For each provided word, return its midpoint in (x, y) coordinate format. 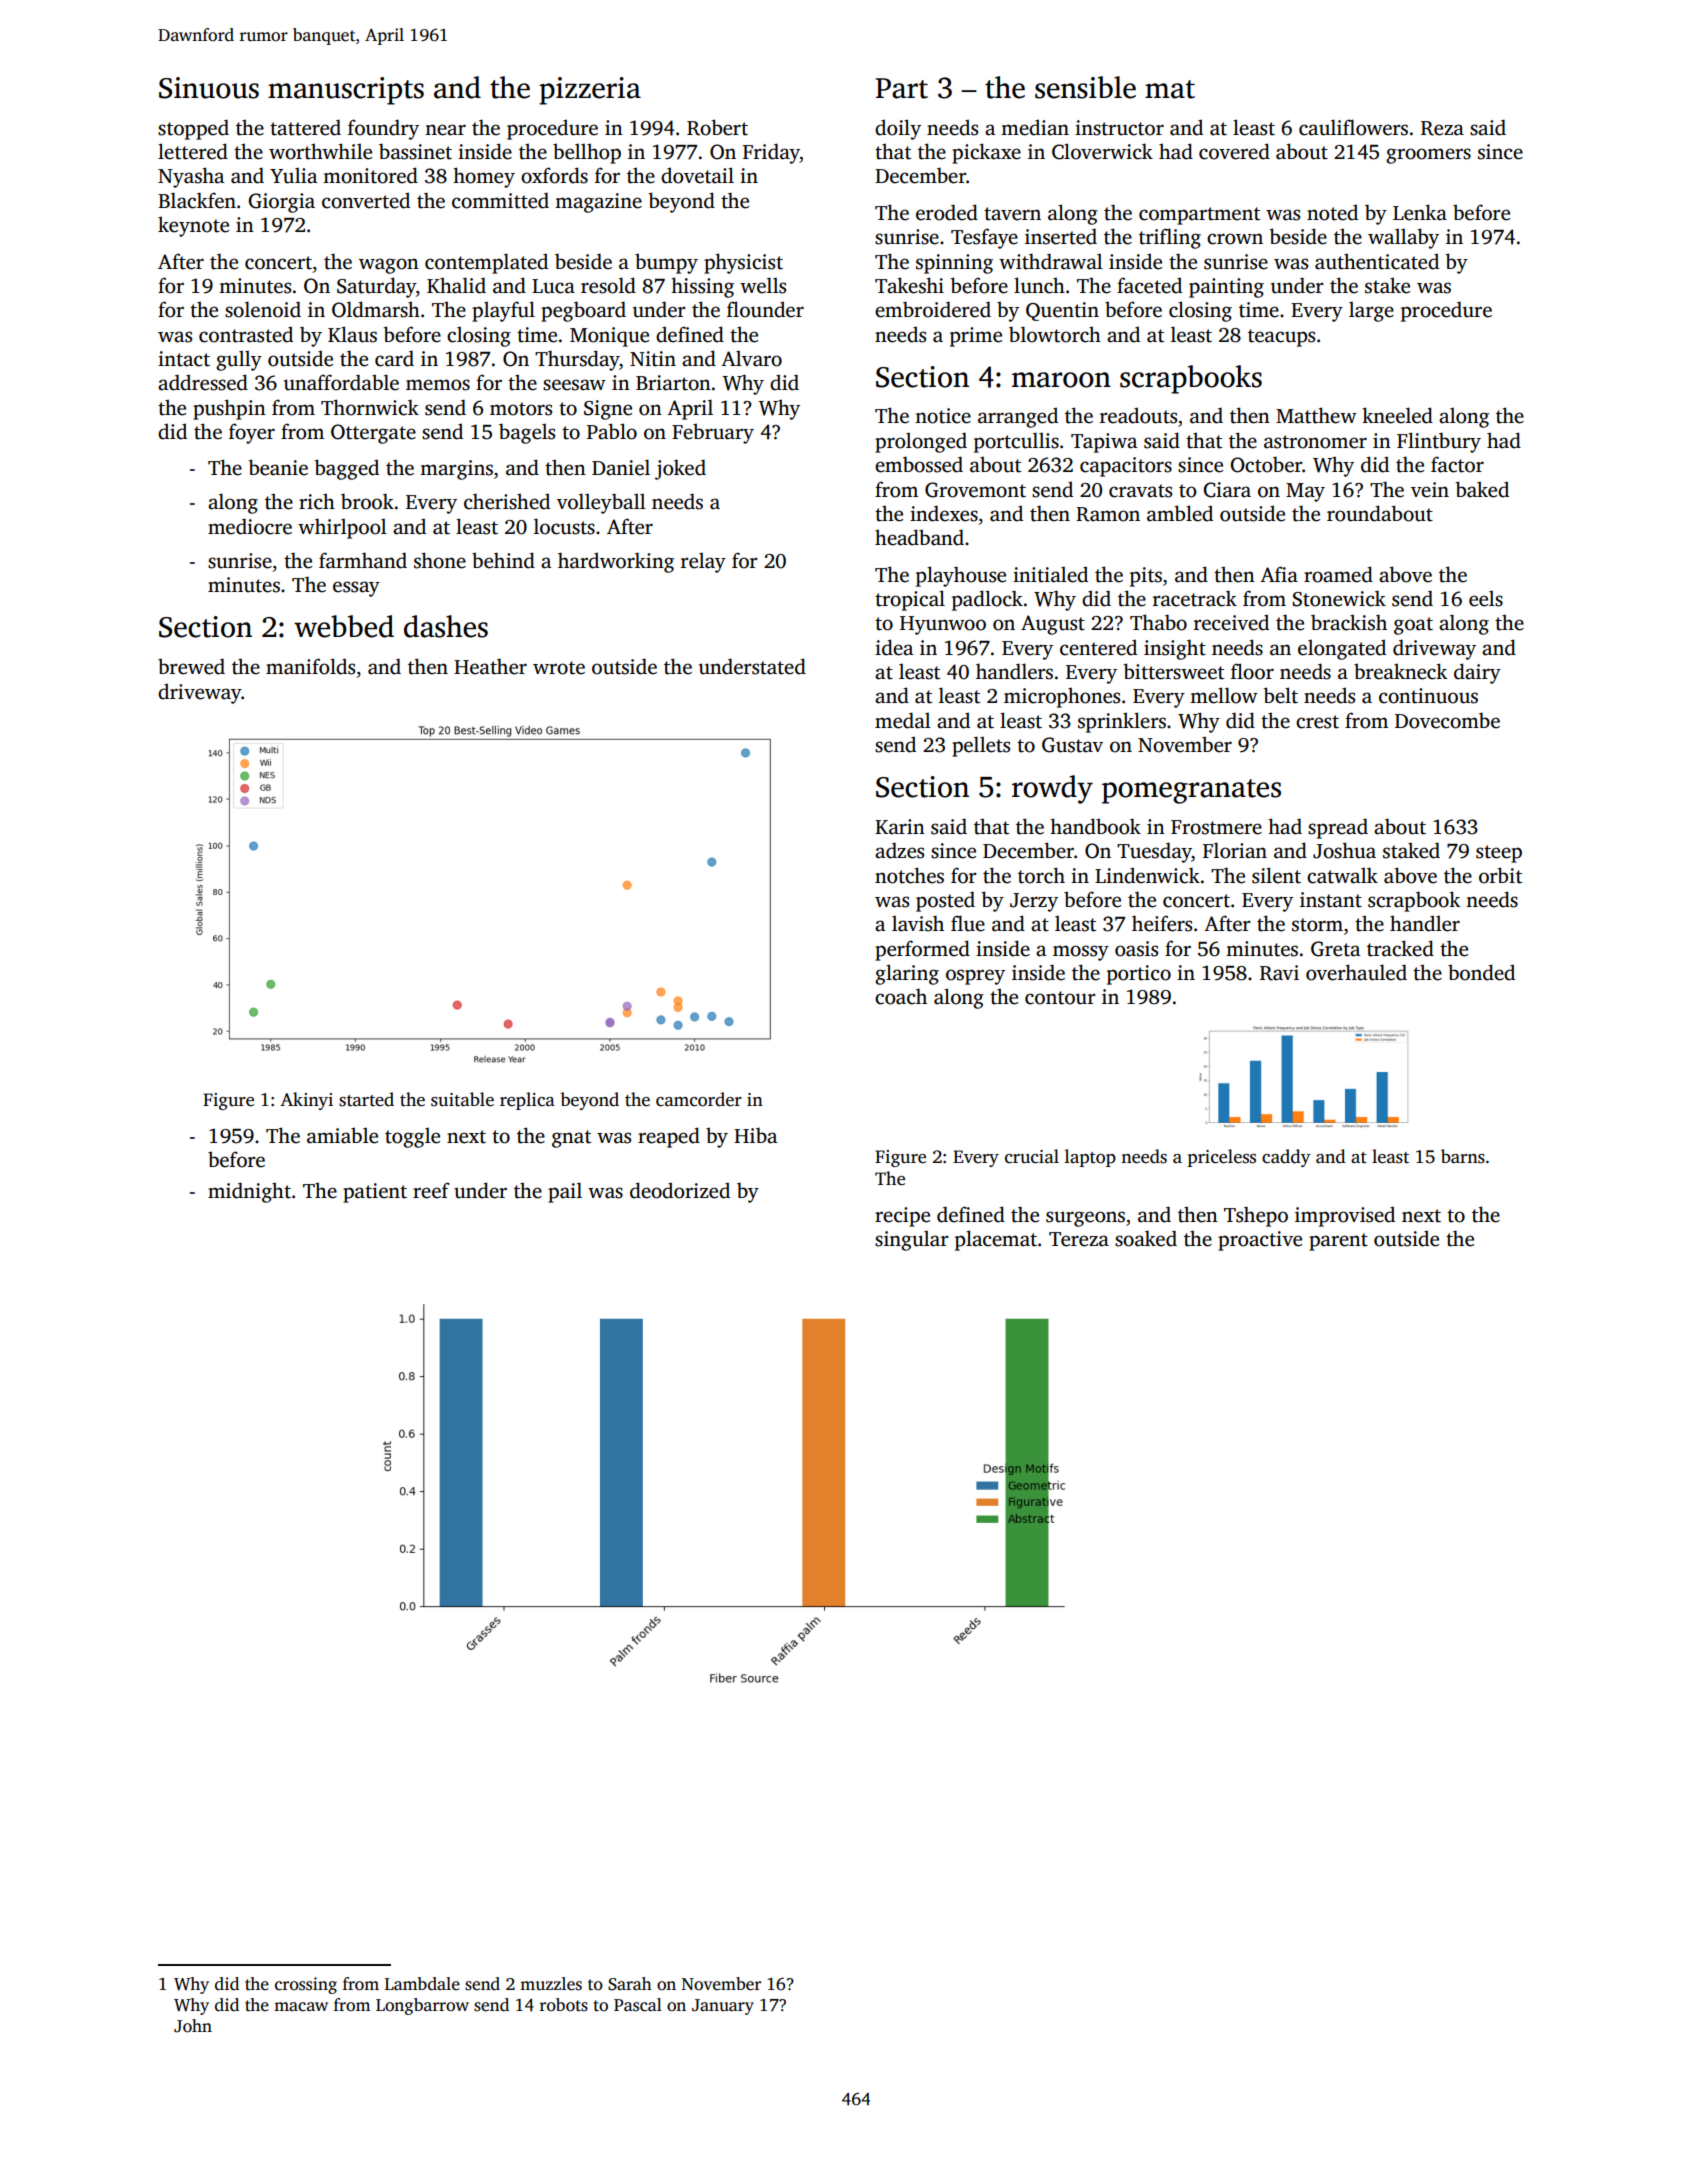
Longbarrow (422, 2006)
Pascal (638, 2005)
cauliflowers (1353, 127)
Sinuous (209, 88)
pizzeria (590, 91)
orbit (1500, 875)
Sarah (630, 1984)
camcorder (699, 1099)
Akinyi (306, 1101)
